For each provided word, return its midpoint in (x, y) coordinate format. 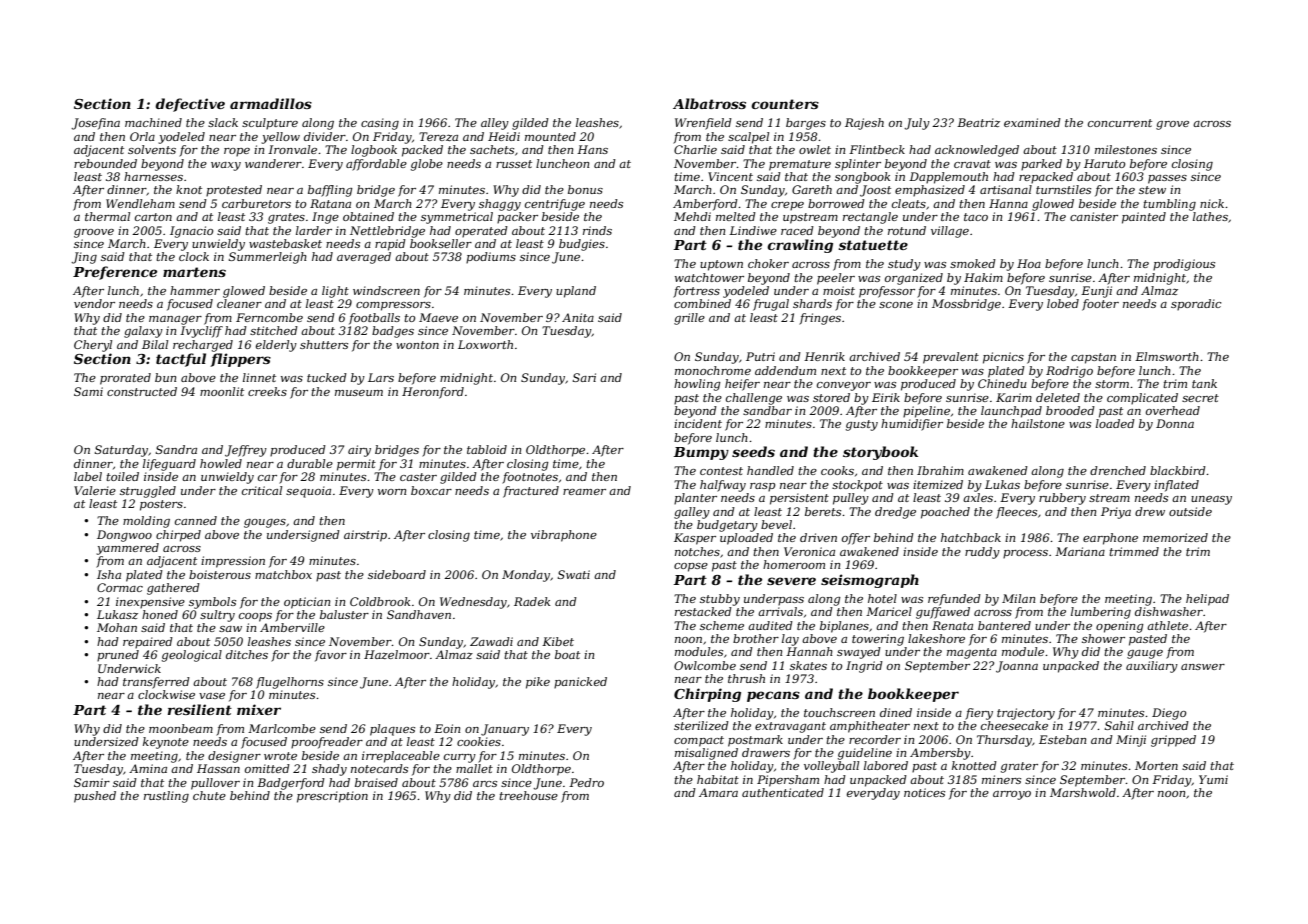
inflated (1176, 486)
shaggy (500, 205)
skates (808, 665)
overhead (1173, 410)
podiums (491, 258)
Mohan (117, 627)
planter (695, 499)
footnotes (530, 478)
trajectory (1026, 714)
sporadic (1196, 305)
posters (161, 505)
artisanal (1006, 189)
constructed (142, 391)
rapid (390, 245)
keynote (166, 743)
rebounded (105, 163)
